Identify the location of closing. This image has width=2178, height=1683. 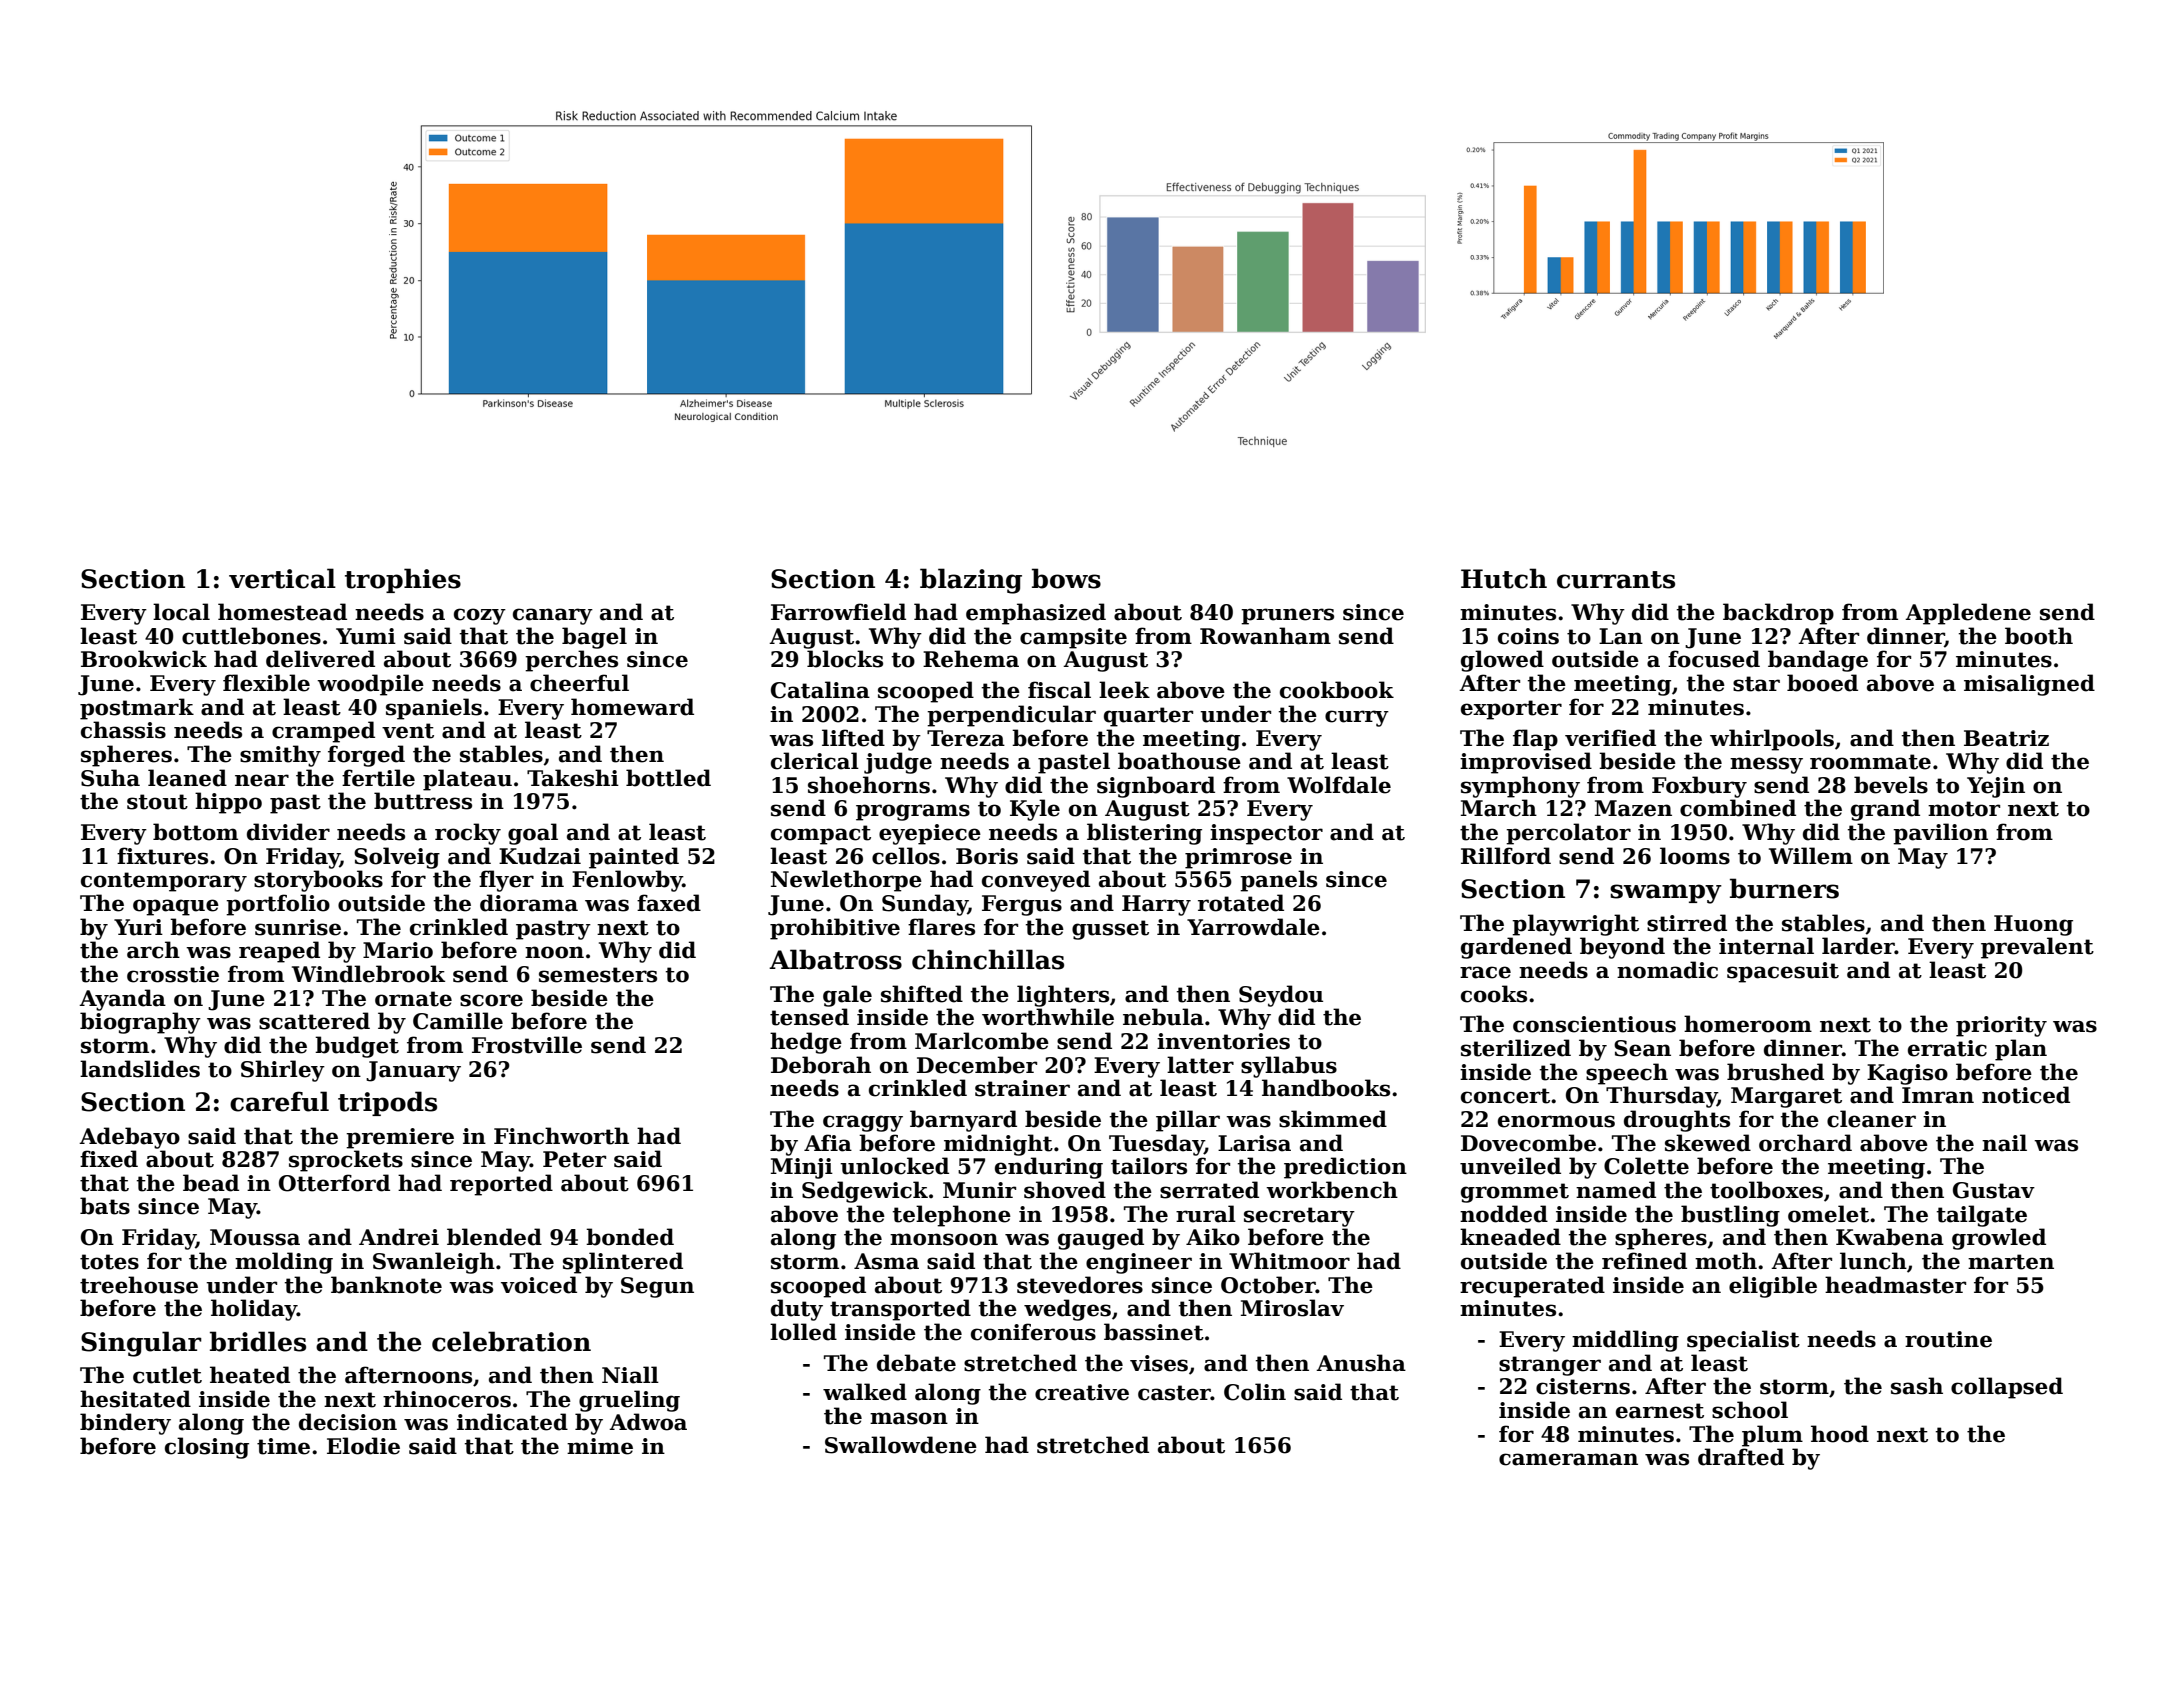
(207, 1448).
